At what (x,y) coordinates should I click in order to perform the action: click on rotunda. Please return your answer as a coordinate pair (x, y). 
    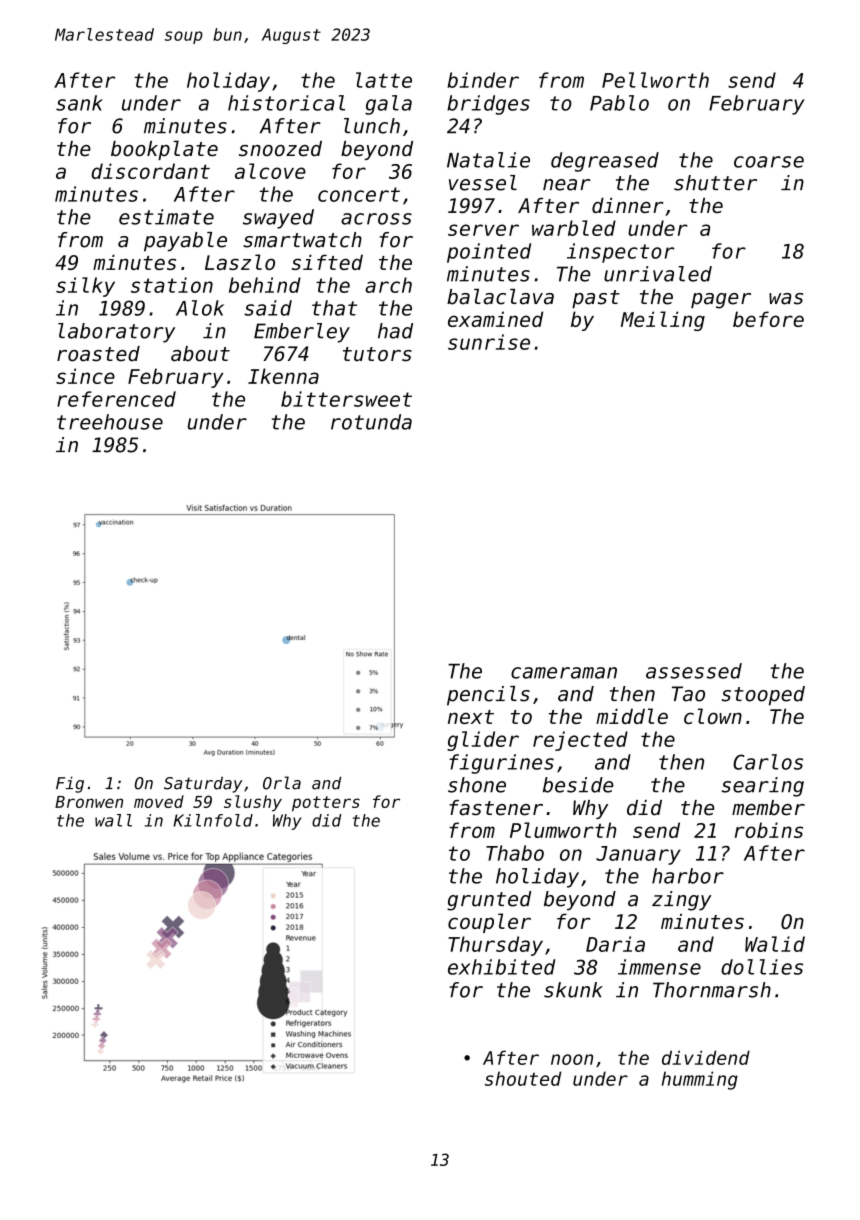
    Looking at the image, I should click on (371, 422).
